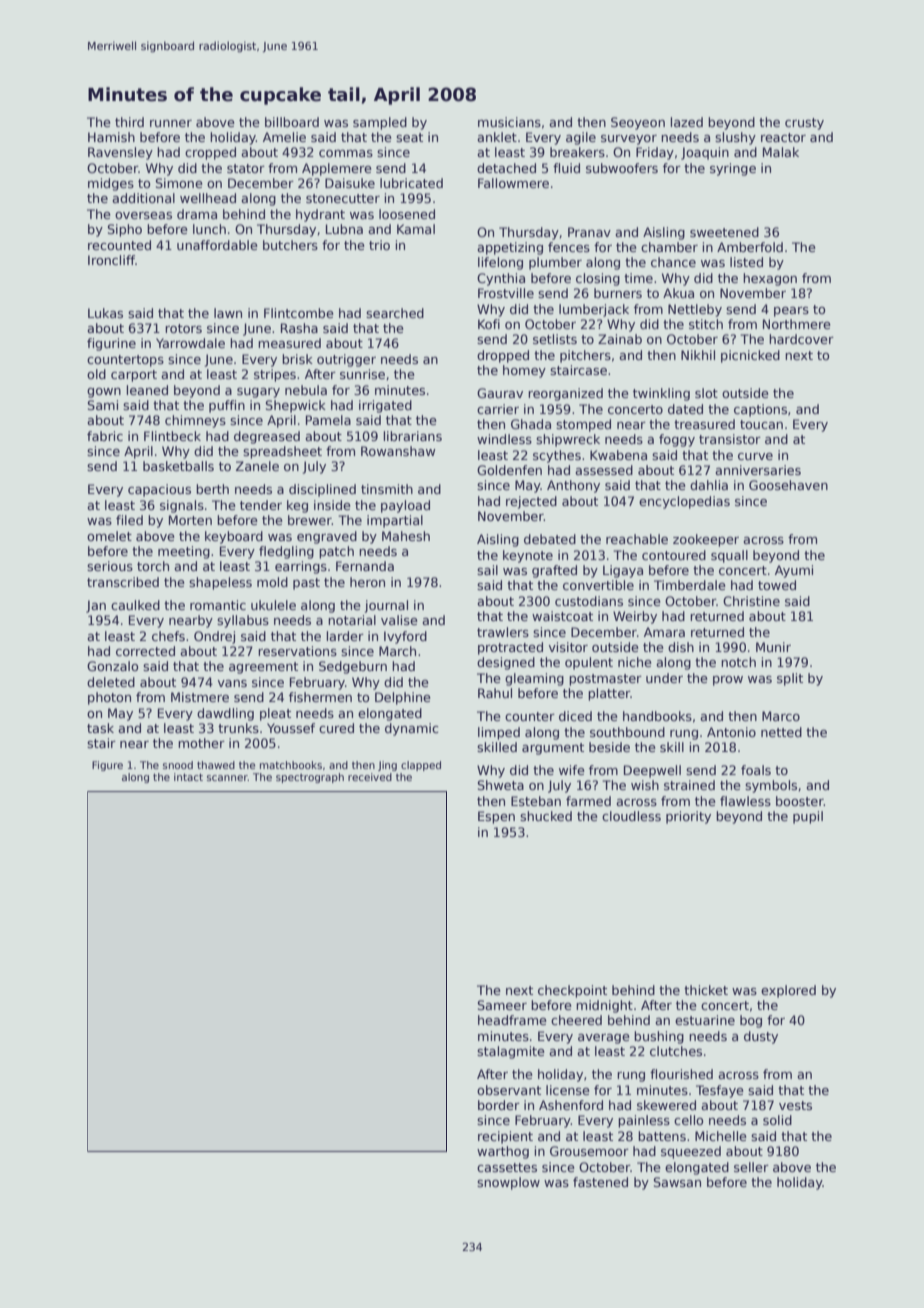 The width and height of the screenshot is (924, 1308). Describe the element at coordinates (107, 766) in the screenshot. I see `Figure` at that location.
